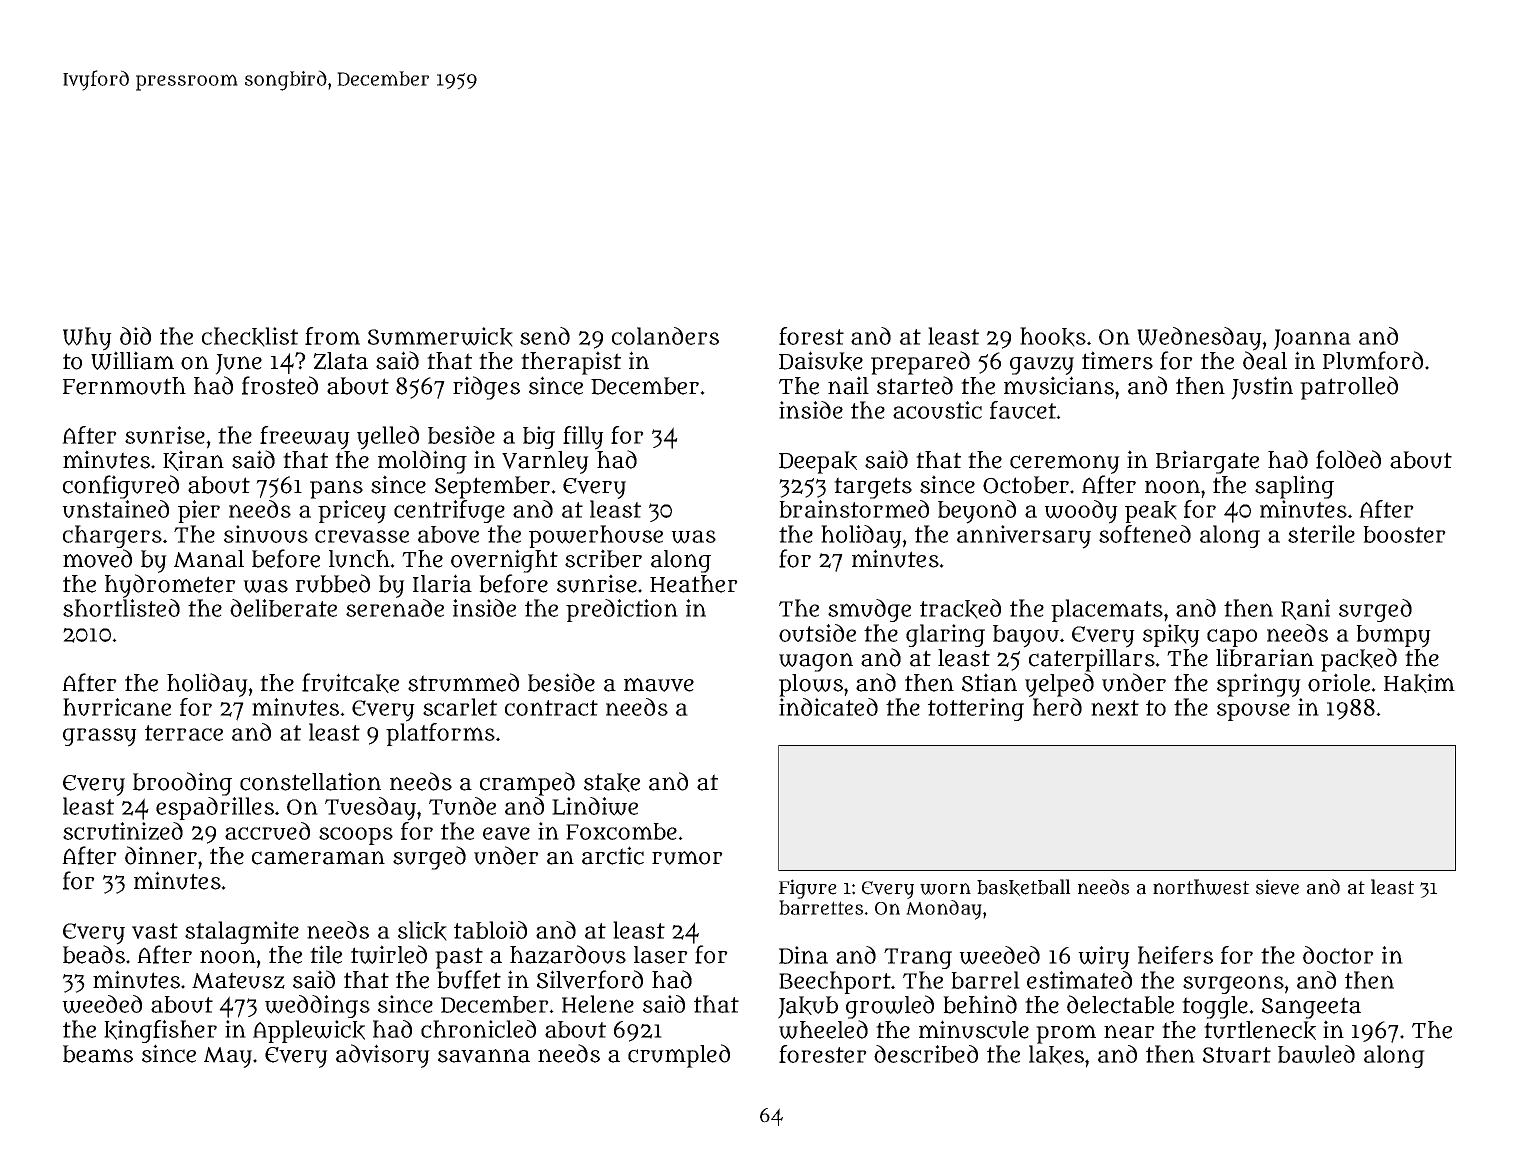 The height and width of the screenshot is (1173, 1518). What do you see at coordinates (659, 685) in the screenshot?
I see `mauve` at bounding box center [659, 685].
